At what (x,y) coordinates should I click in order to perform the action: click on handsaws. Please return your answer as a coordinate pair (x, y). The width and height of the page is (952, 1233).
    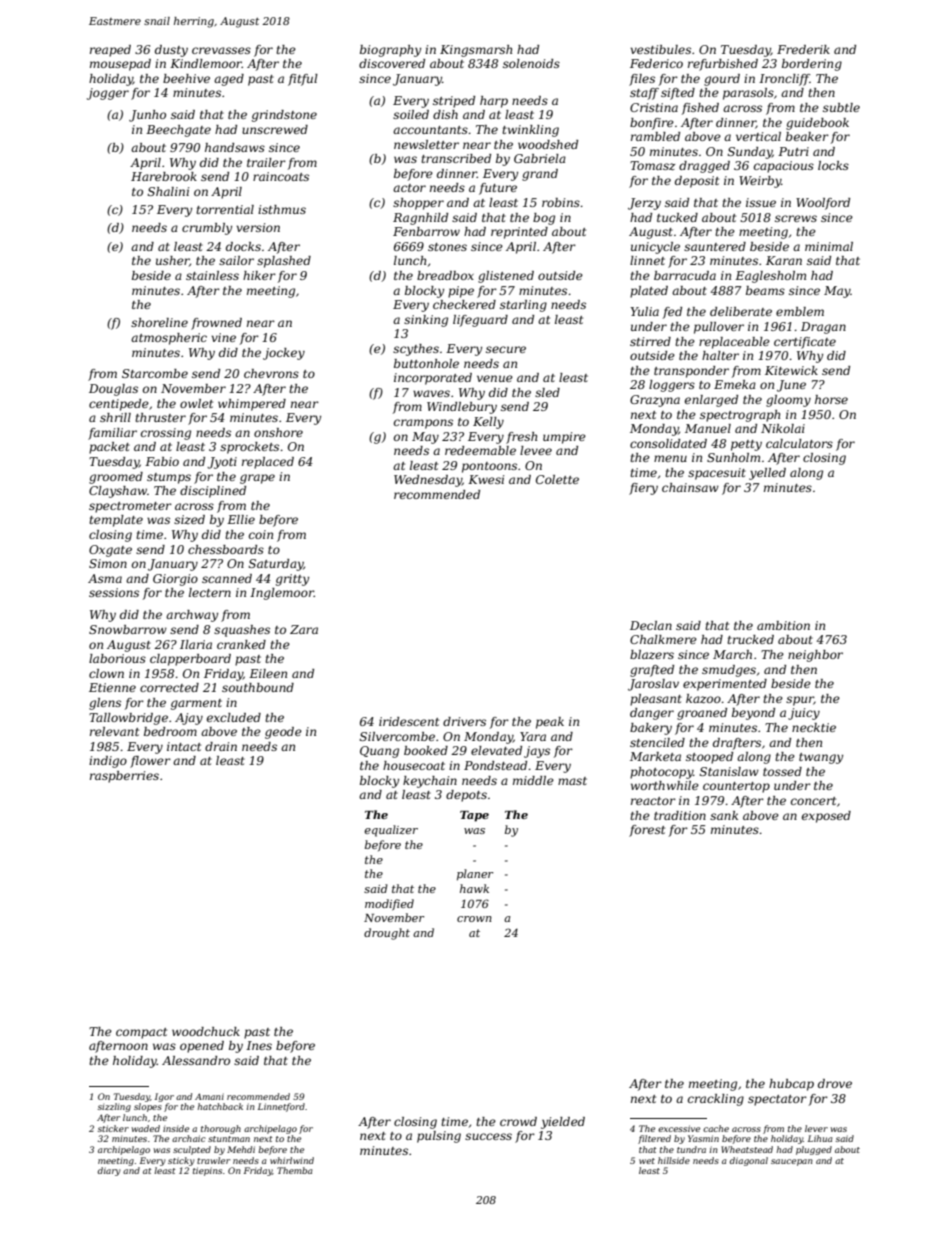
    Looking at the image, I should click on (235, 147).
